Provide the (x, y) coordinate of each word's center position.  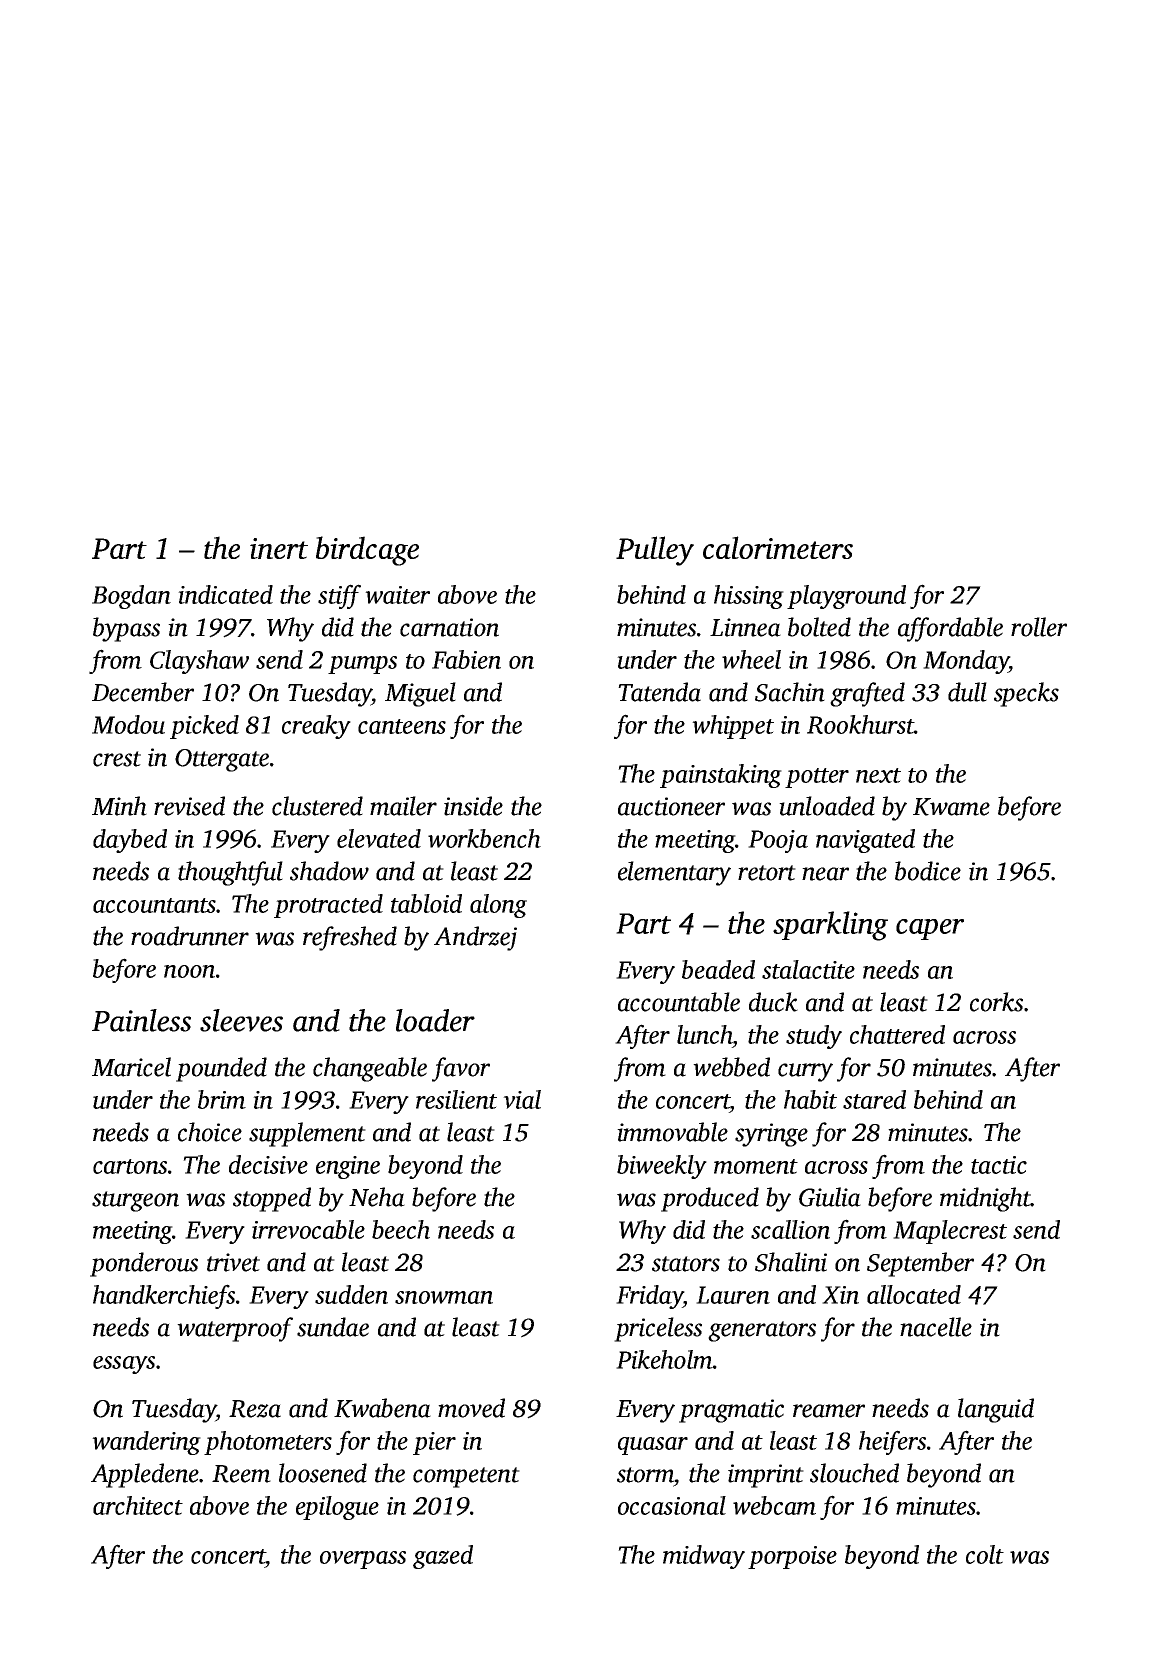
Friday (649, 1297)
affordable (950, 629)
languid (996, 1410)
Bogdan (131, 597)
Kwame (951, 807)
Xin (840, 1295)
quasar (653, 1446)
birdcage (367, 551)
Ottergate (222, 760)
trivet (233, 1262)
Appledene (145, 1475)
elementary (674, 873)
